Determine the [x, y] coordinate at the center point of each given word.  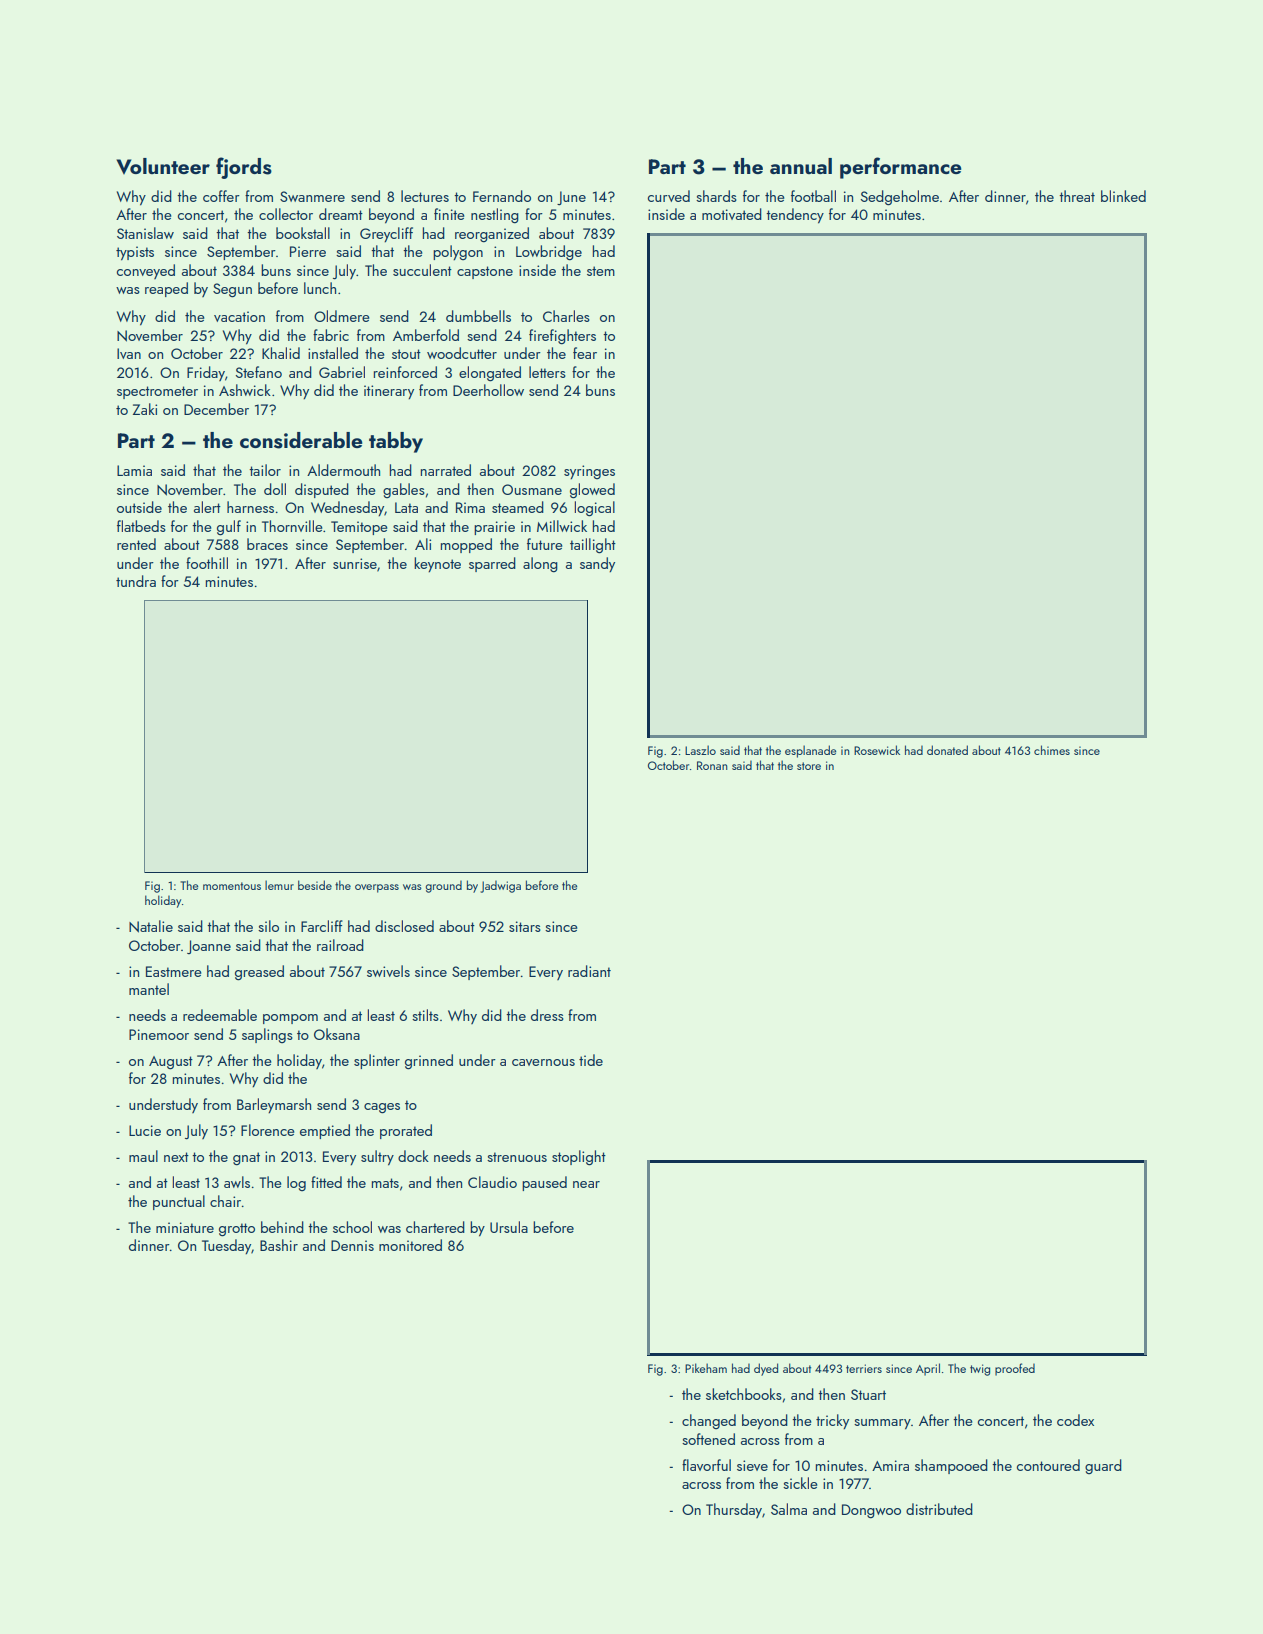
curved [669, 196]
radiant [589, 971]
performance [901, 168]
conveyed [146, 271]
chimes [1052, 750]
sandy [597, 564]
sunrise [355, 563]
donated [947, 750]
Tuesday [226, 1246]
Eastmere [174, 971]
